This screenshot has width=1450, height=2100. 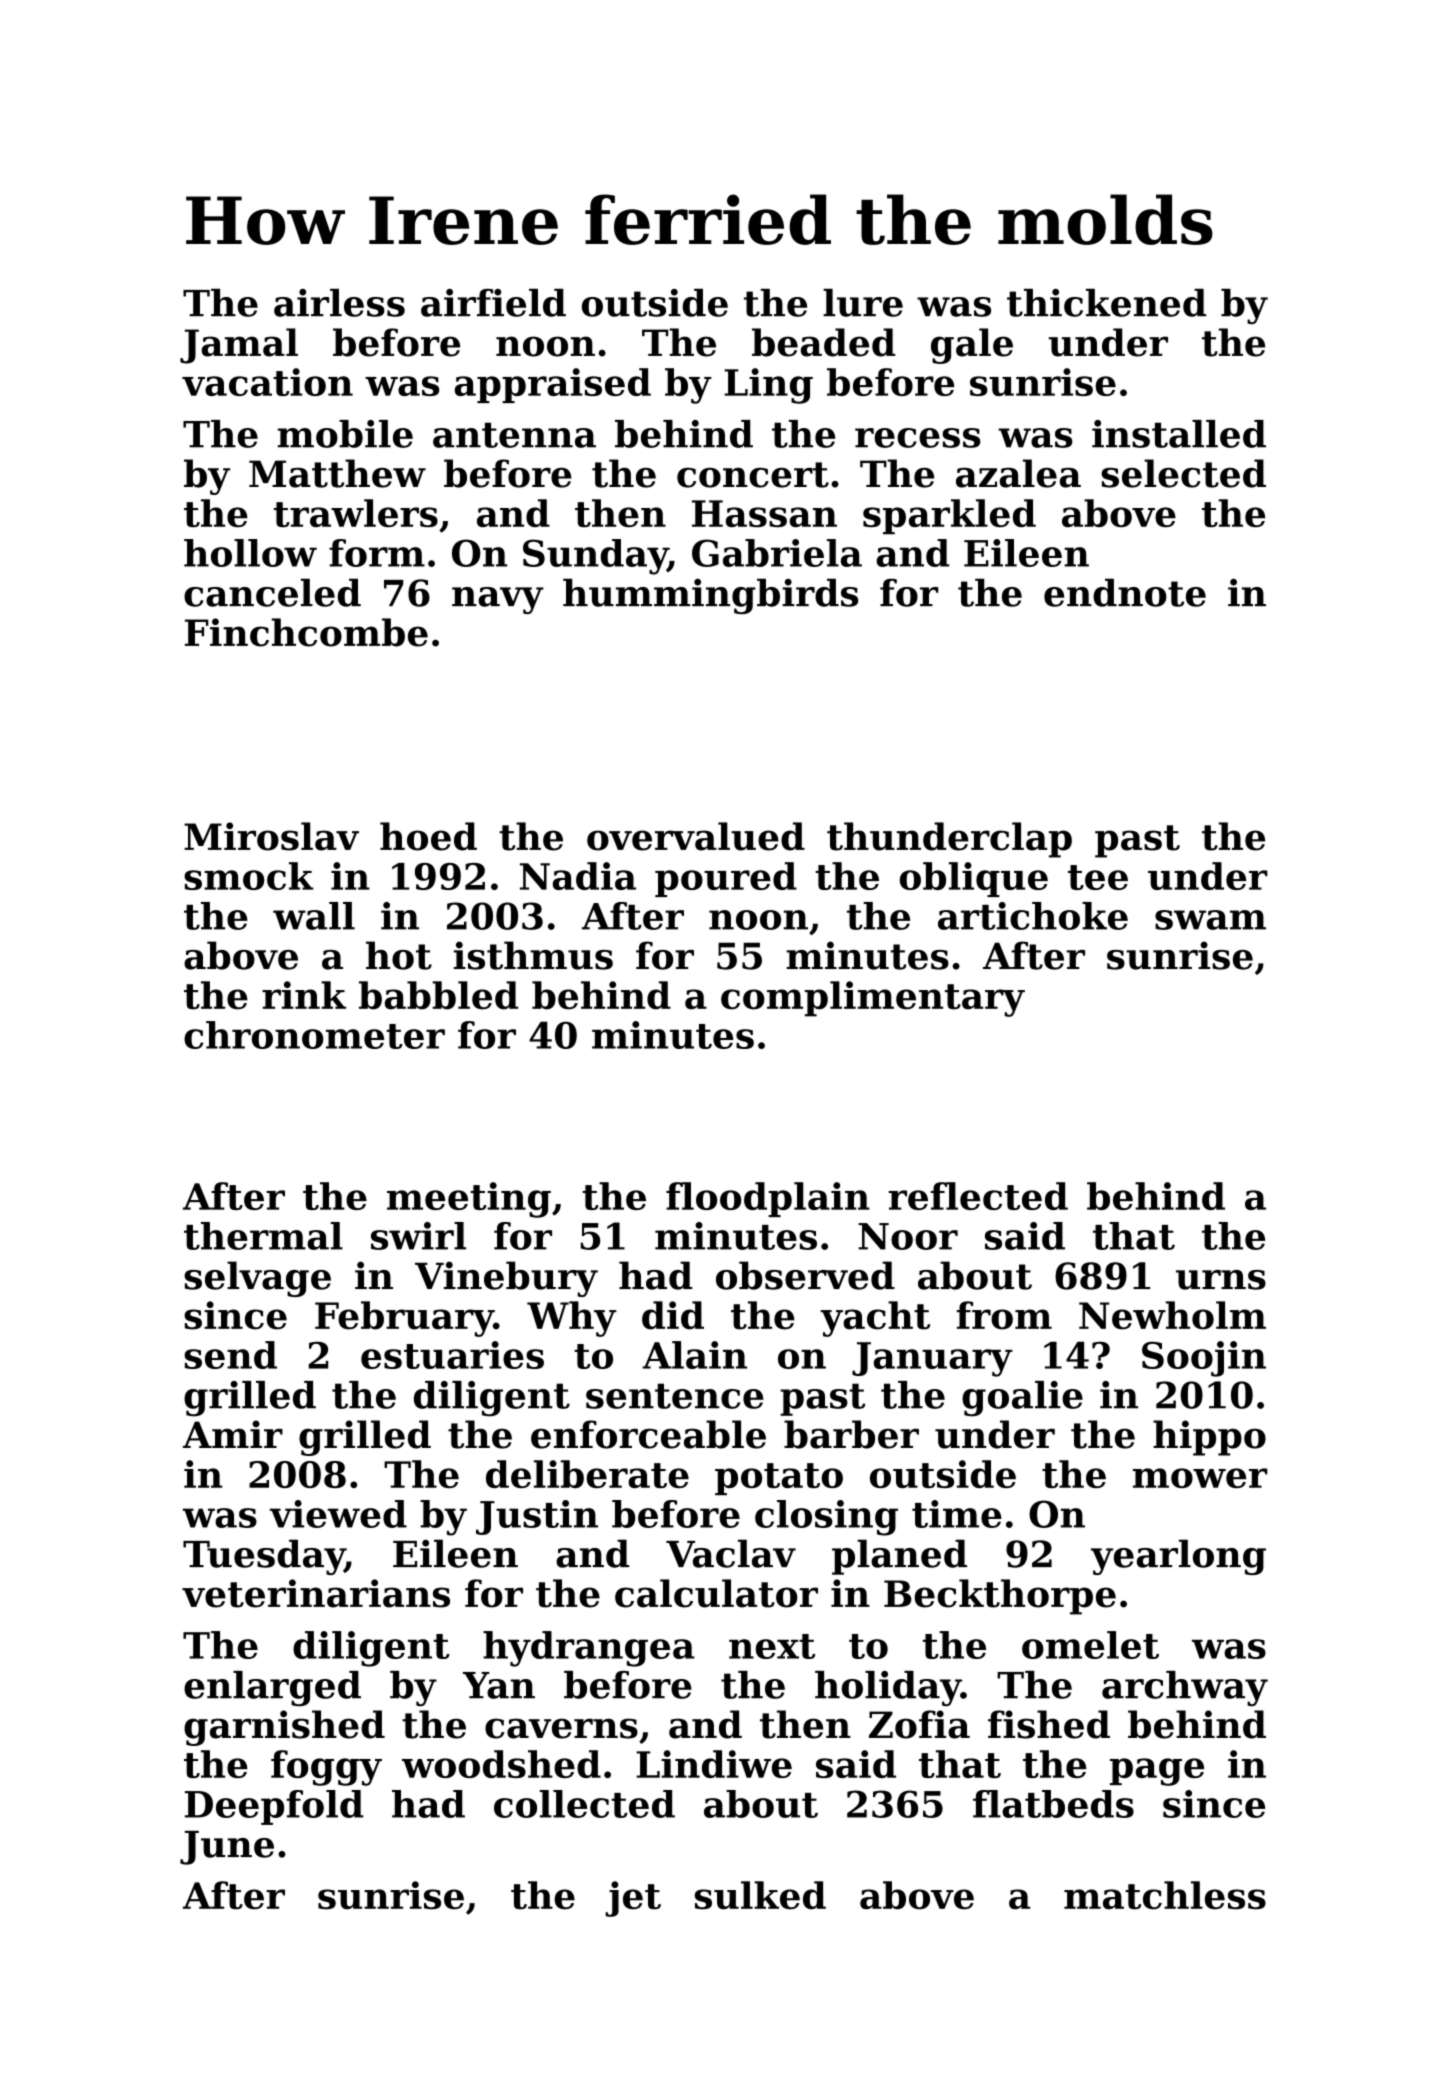 I want to click on omelet, so click(x=1090, y=1645).
